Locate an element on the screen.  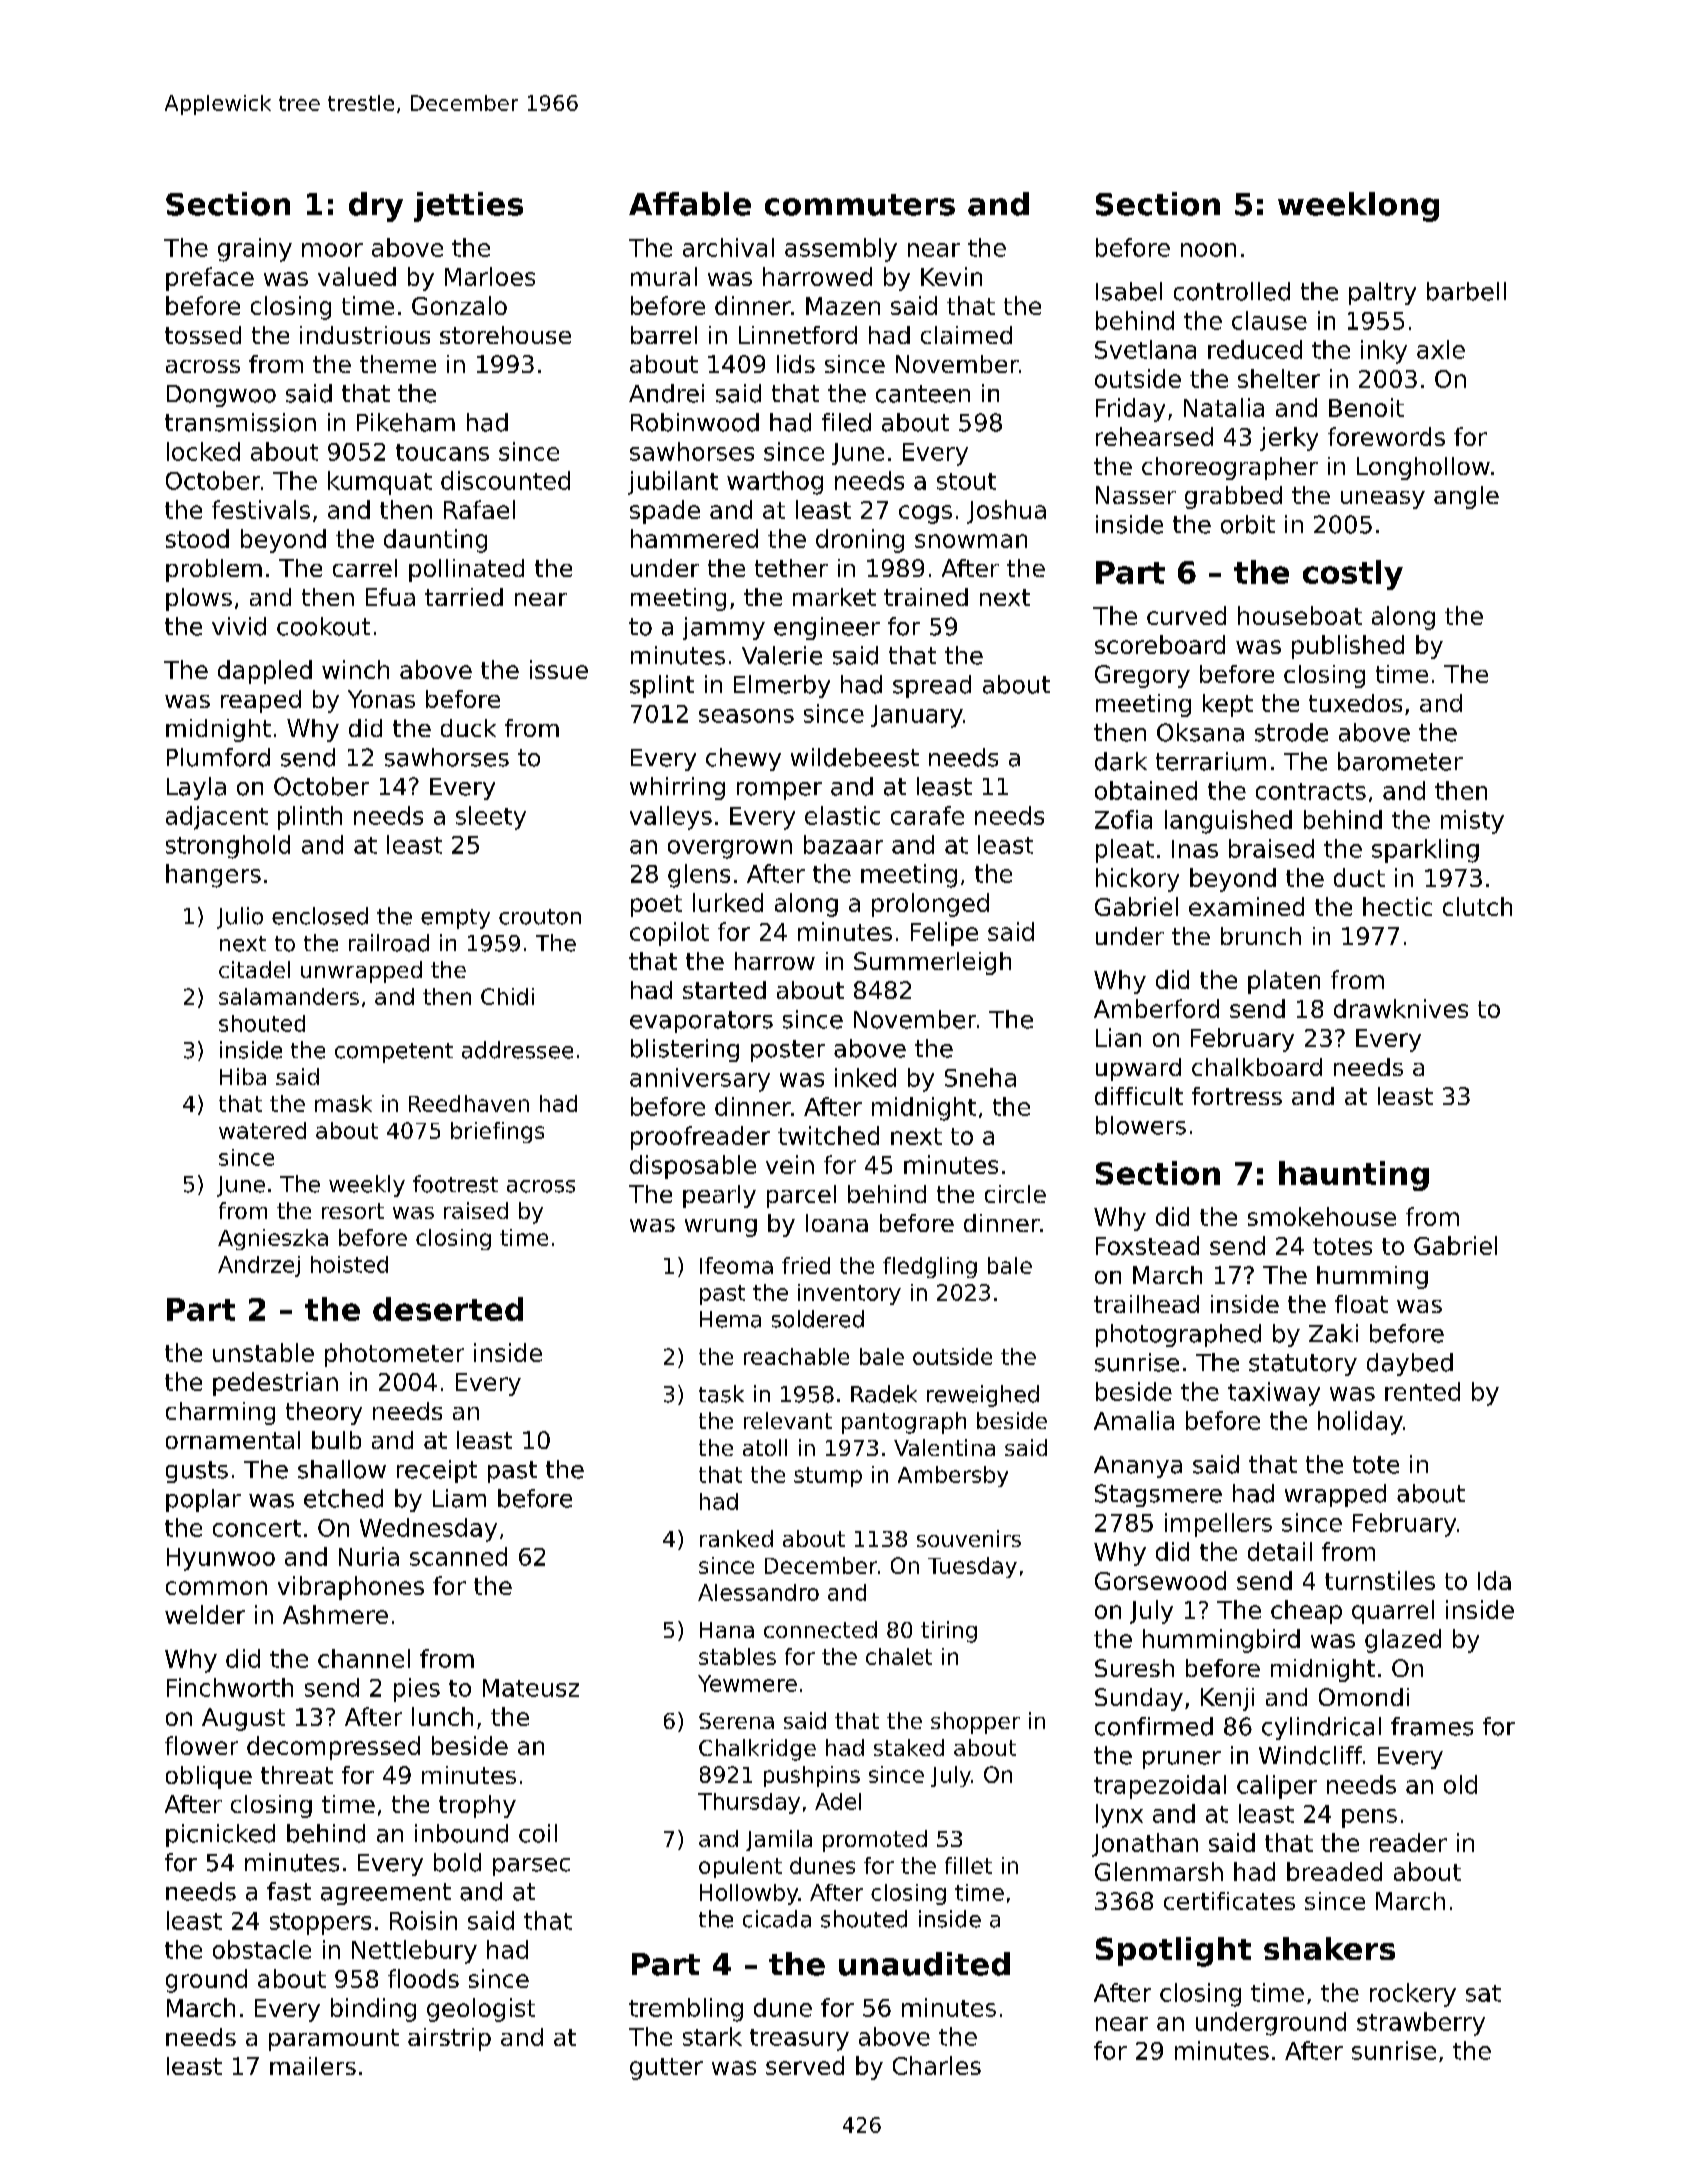
preface is located at coordinates (210, 279).
